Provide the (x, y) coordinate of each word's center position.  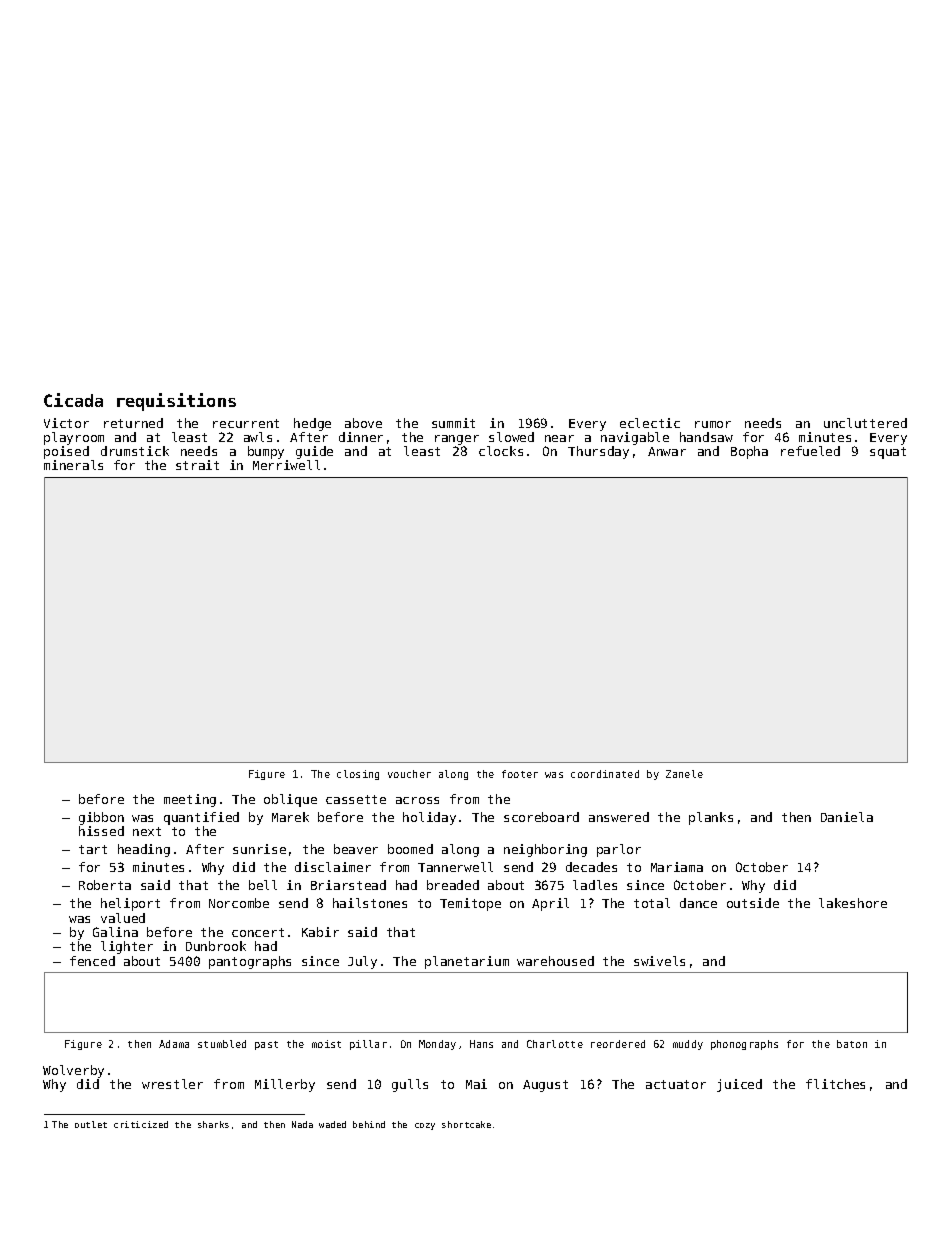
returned (133, 423)
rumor (713, 424)
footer (520, 774)
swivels (659, 961)
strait (197, 465)
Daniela (847, 817)
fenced (92, 961)
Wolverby (73, 1071)
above (363, 423)
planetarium (467, 962)
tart (93, 849)
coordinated (605, 774)
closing (358, 775)
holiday (429, 818)
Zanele (684, 774)
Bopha (749, 452)
